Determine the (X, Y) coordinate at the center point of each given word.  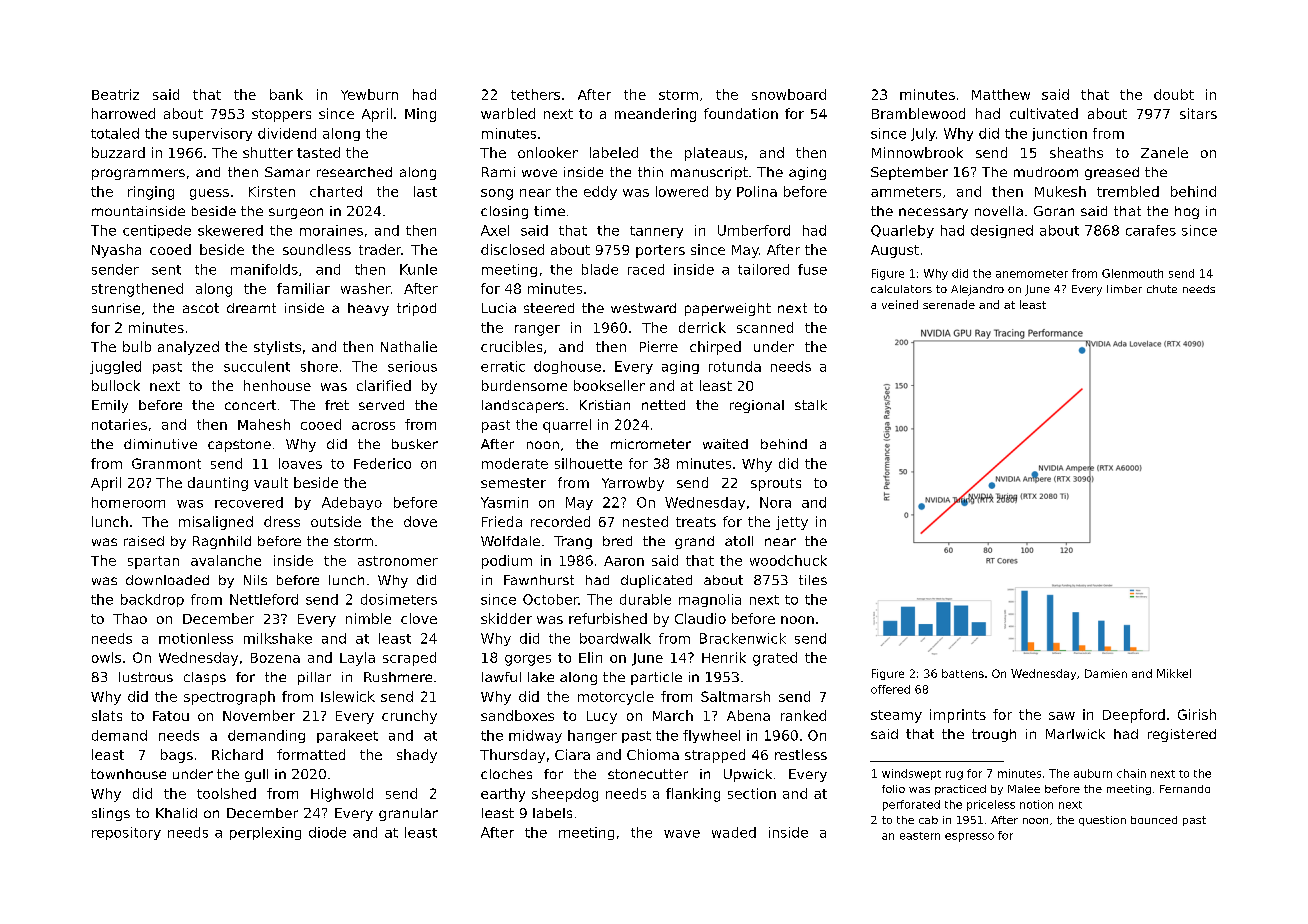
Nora (775, 502)
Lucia (499, 308)
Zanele (1164, 152)
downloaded (167, 580)
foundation (741, 113)
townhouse (128, 774)
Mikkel (1174, 673)
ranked (803, 715)
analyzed (188, 348)
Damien (1106, 673)
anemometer (1032, 274)
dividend (287, 133)
